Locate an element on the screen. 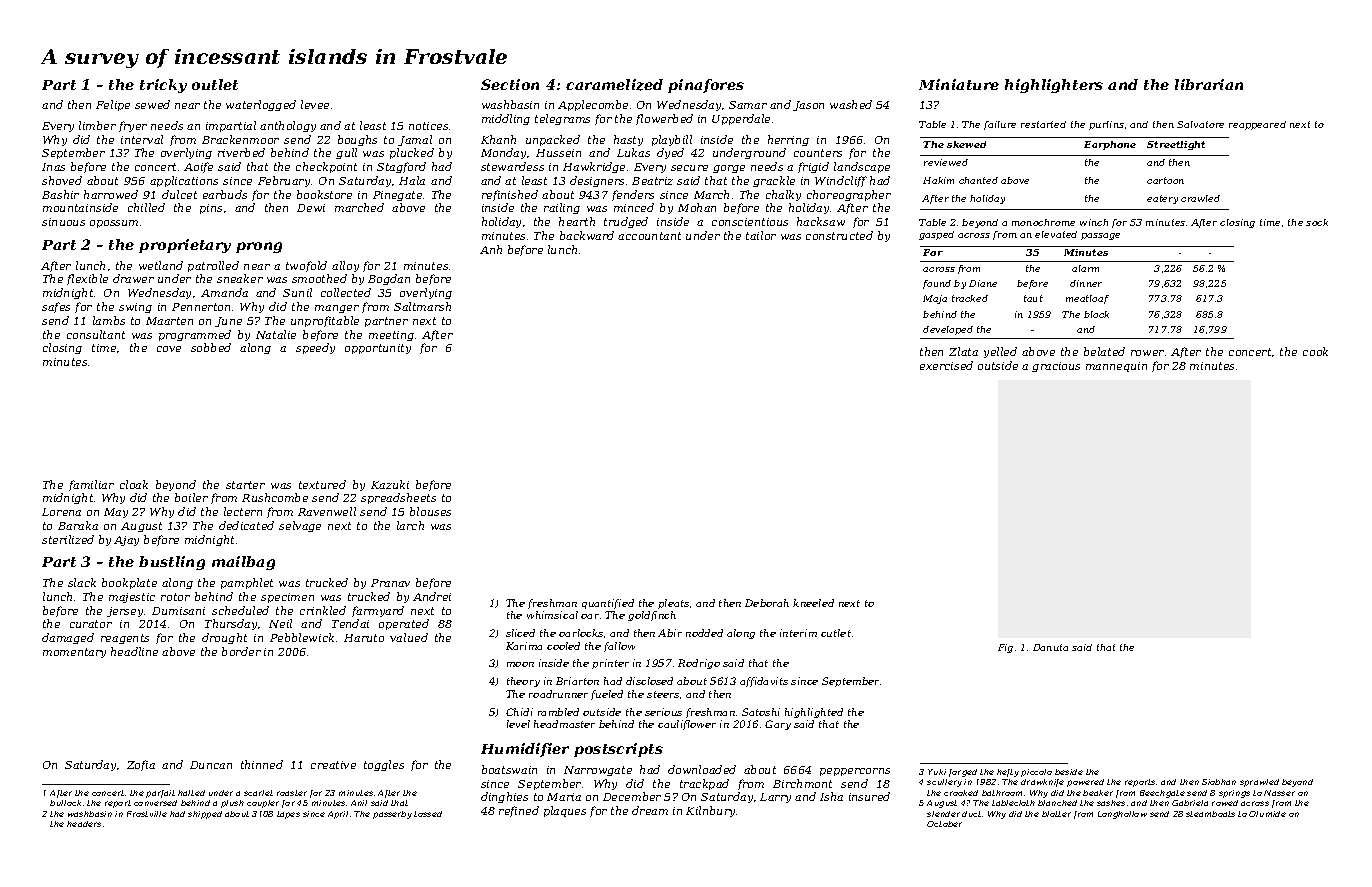  dulcet is located at coordinates (179, 194).
